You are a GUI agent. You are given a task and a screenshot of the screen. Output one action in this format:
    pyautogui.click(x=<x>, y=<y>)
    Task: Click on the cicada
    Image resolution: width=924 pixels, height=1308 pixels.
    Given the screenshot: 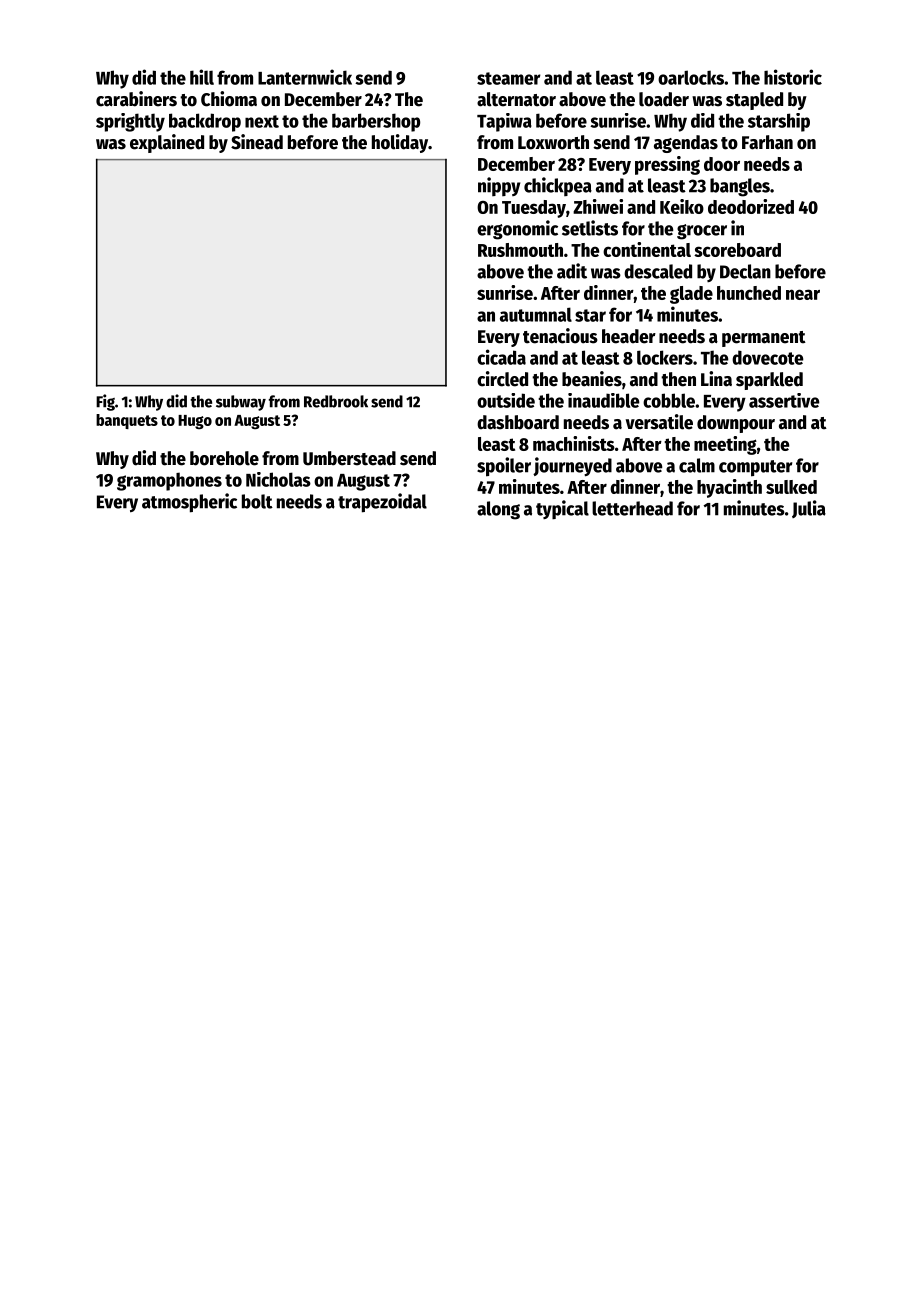 What is the action you would take?
    pyautogui.click(x=501, y=357)
